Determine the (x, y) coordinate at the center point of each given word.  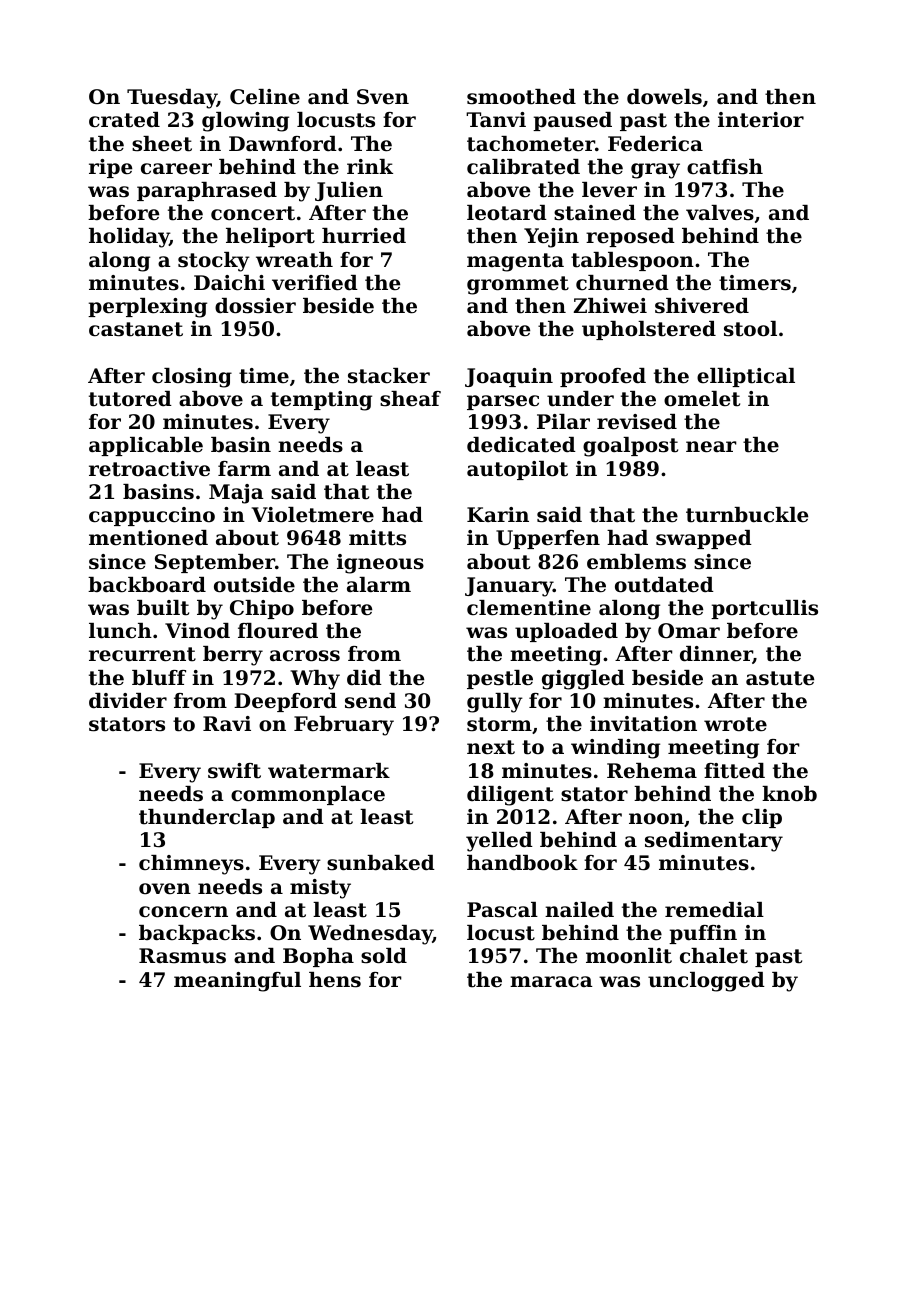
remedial (714, 910)
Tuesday (172, 99)
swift (234, 771)
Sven (383, 97)
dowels (664, 97)
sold (384, 956)
